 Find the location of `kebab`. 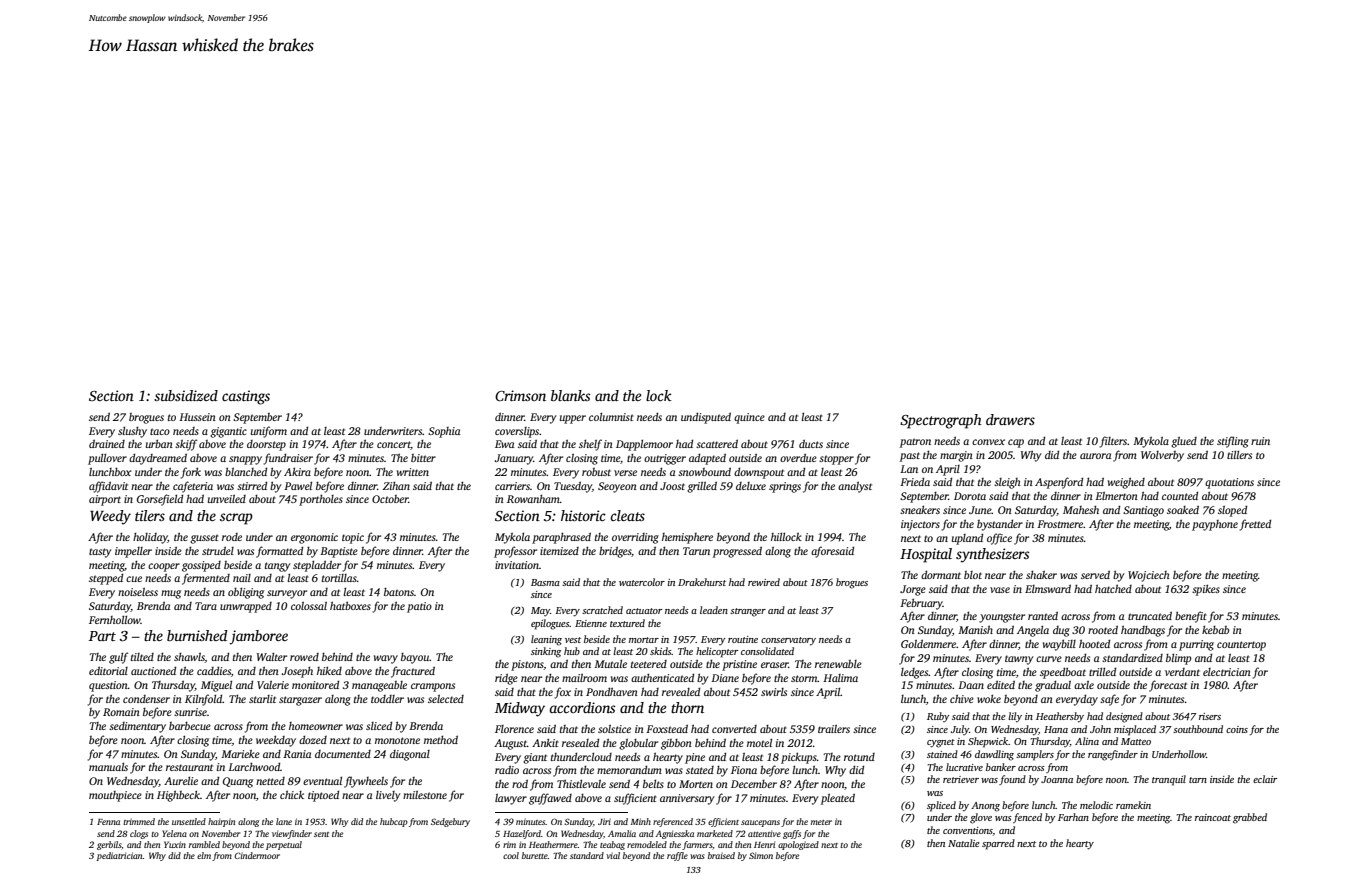

kebab is located at coordinates (1215, 629).
